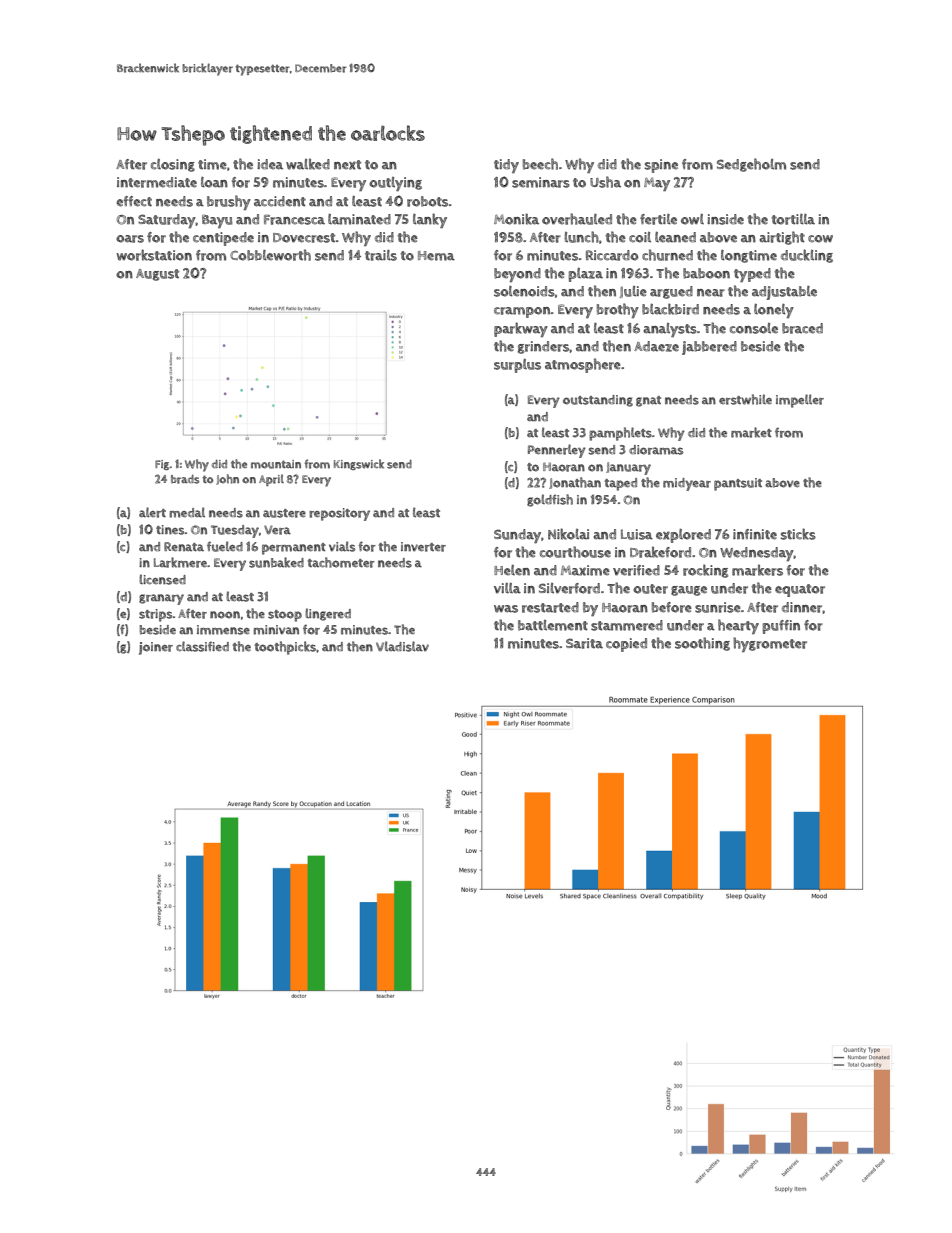 This screenshot has height=1233, width=952. Describe the element at coordinates (709, 348) in the screenshot. I see `jabbered` at that location.
